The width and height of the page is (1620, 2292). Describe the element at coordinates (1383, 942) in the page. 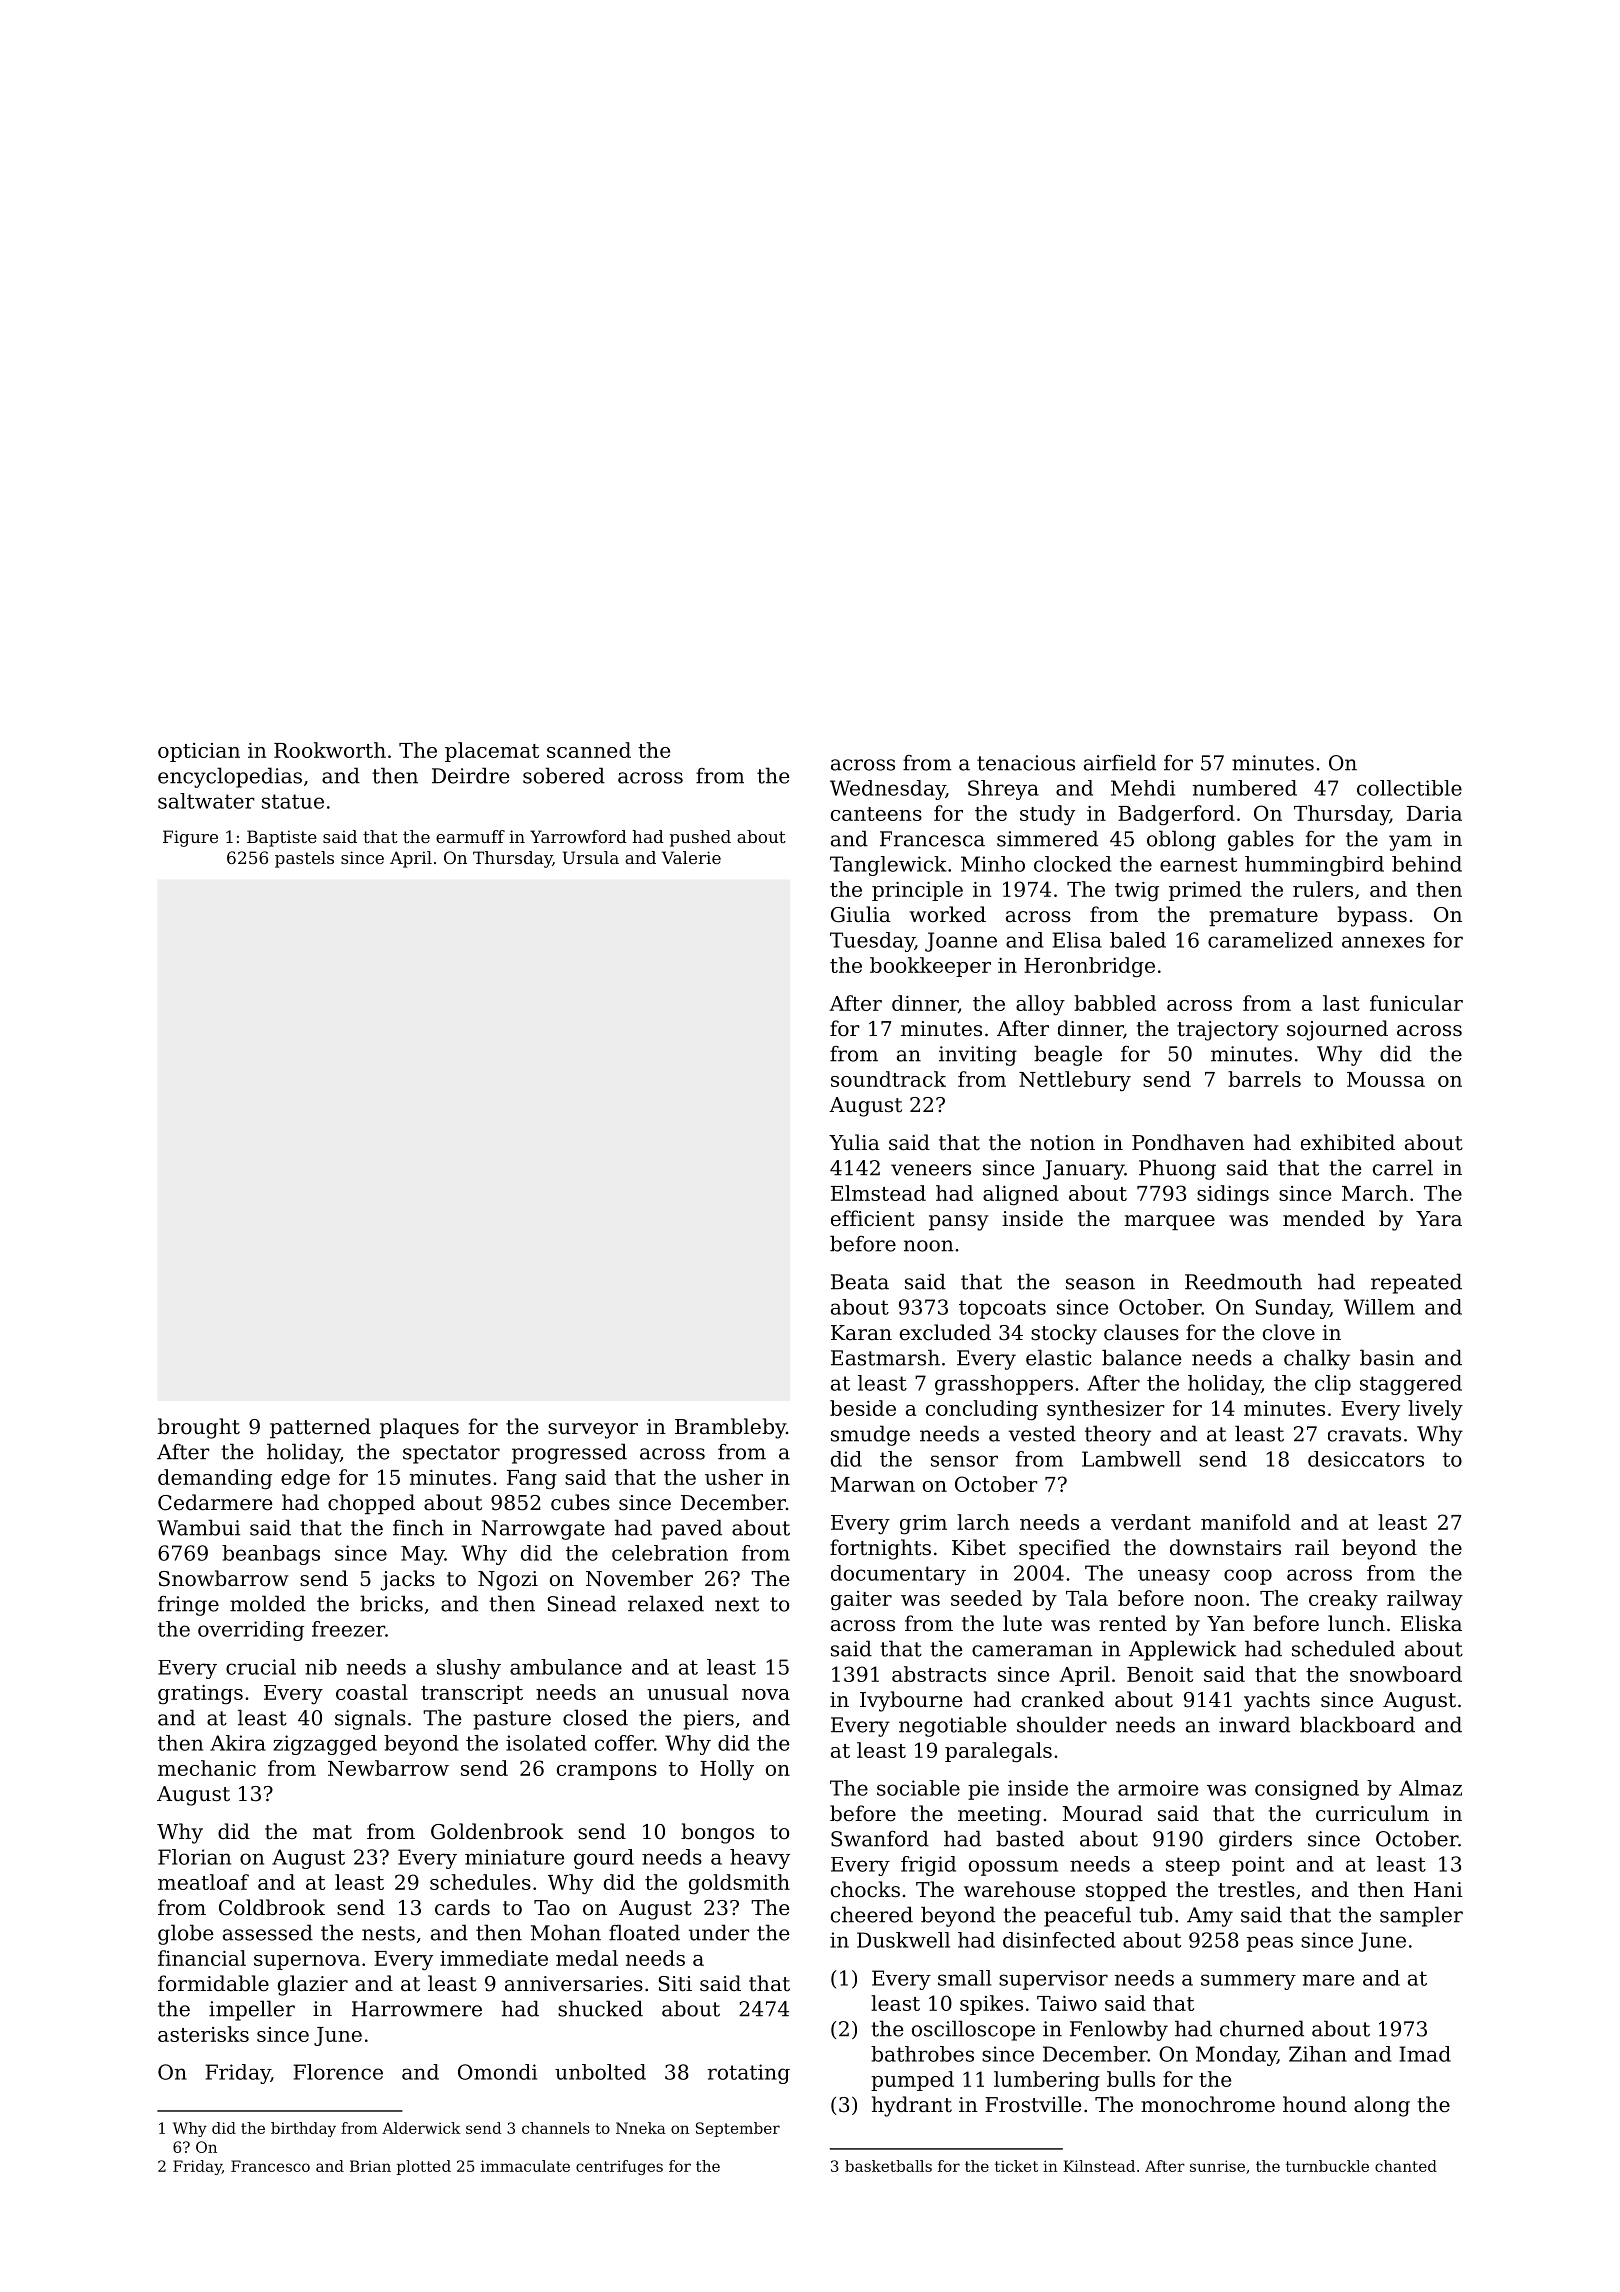

I see `annexes` at that location.
